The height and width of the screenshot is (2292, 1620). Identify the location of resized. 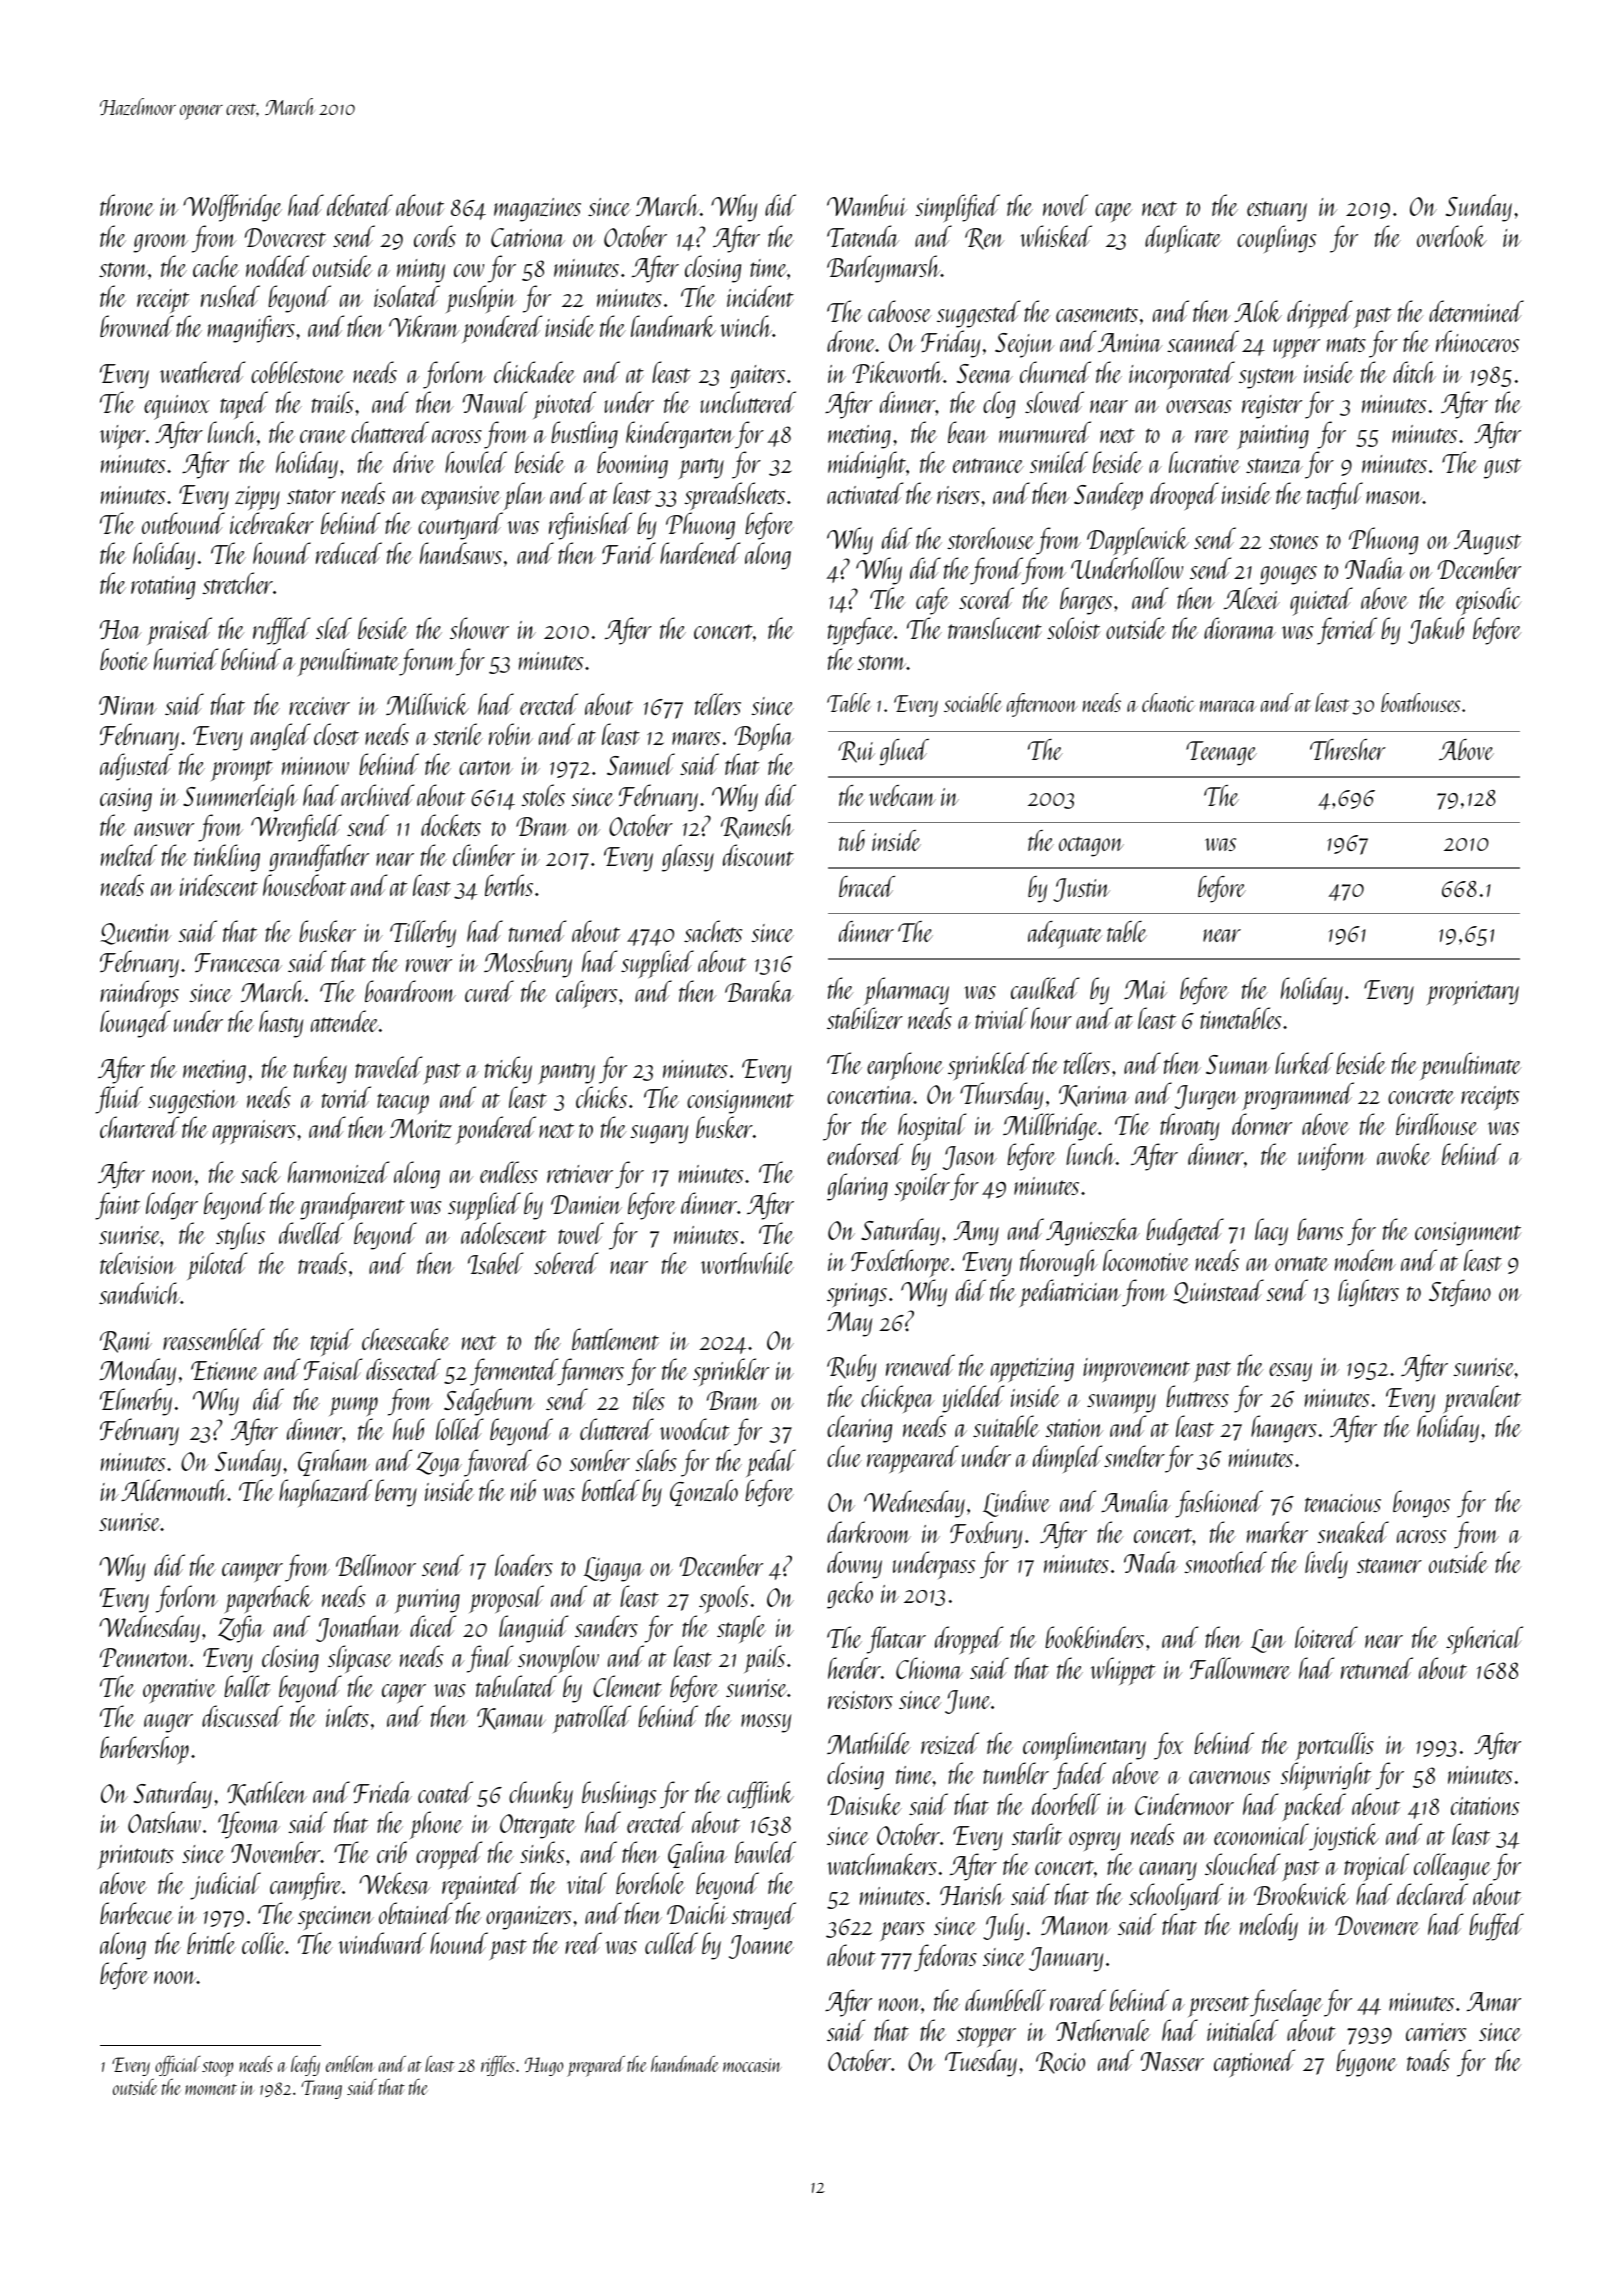
(950, 1743).
